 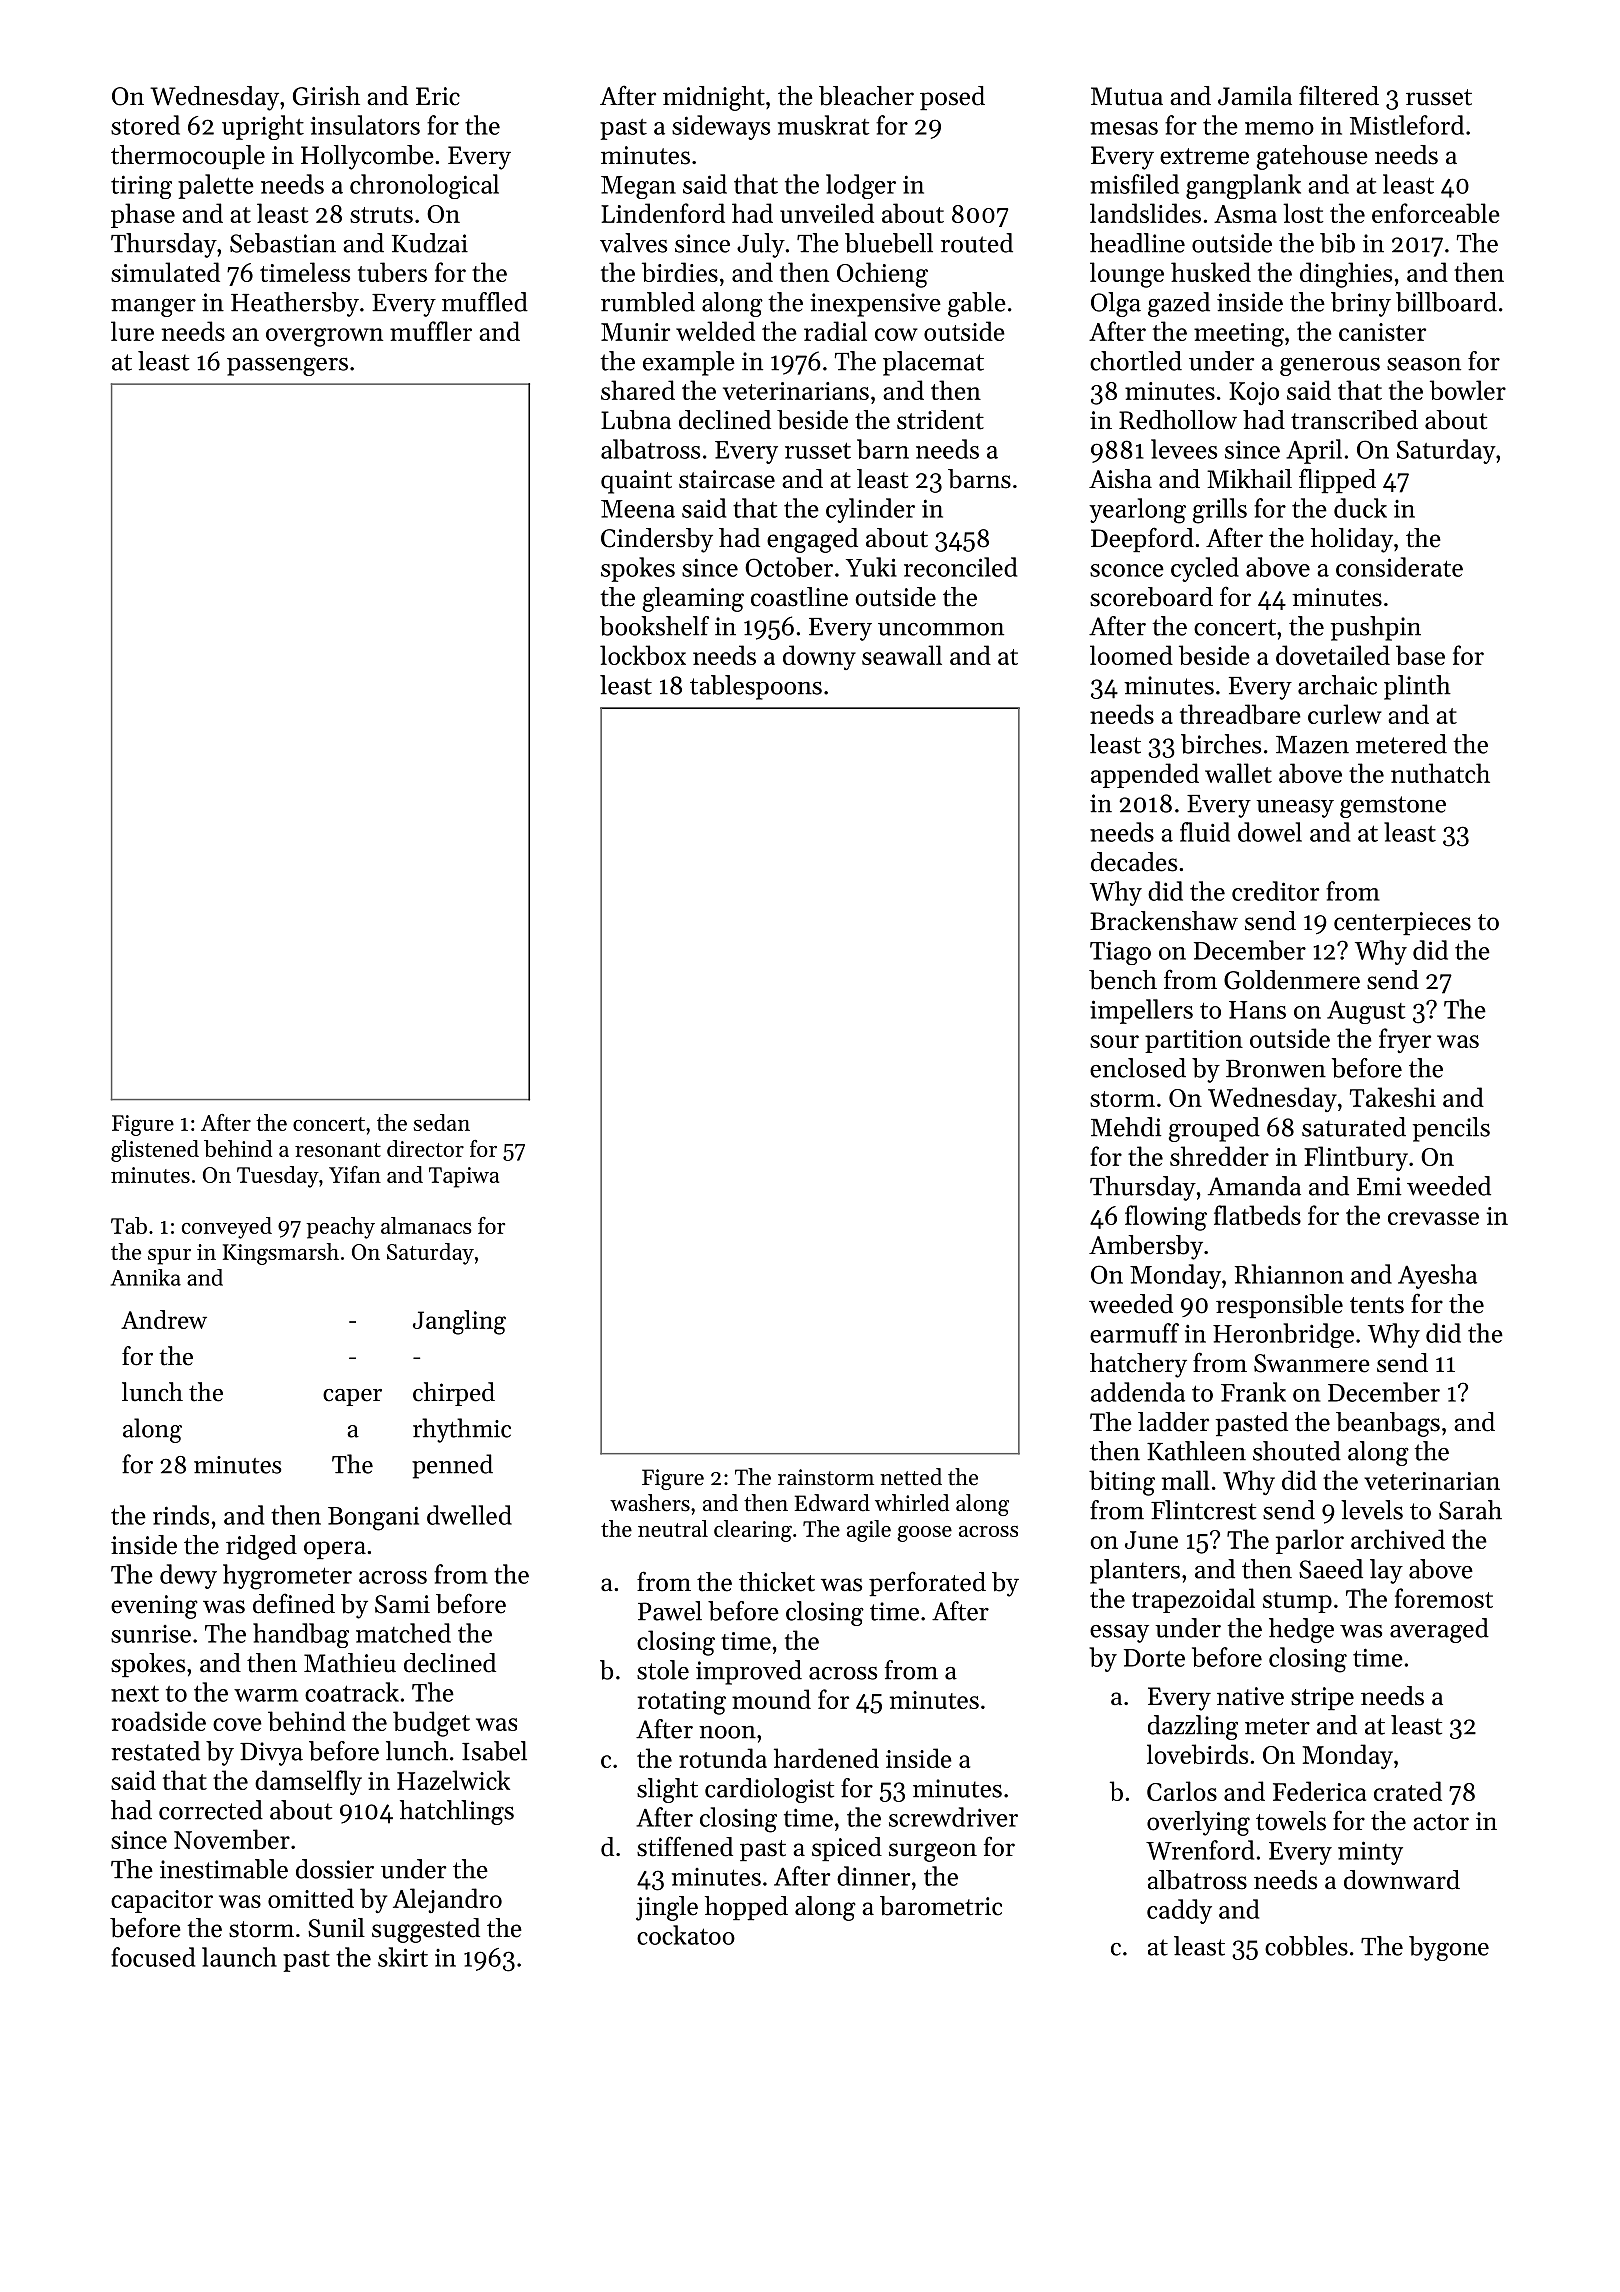 What do you see at coordinates (1339, 95) in the screenshot?
I see `filtered` at bounding box center [1339, 95].
